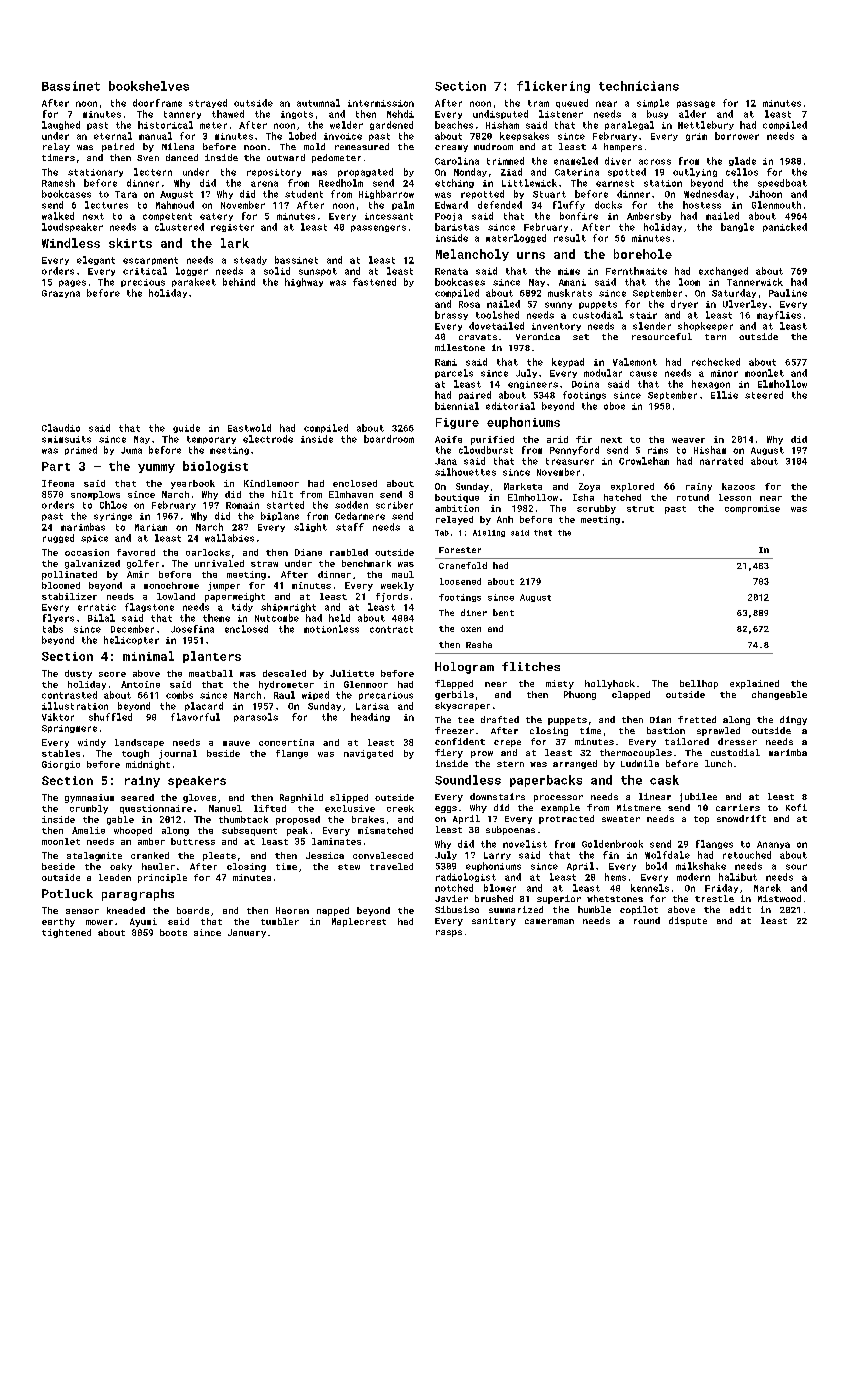  I want to click on round, so click(647, 920).
